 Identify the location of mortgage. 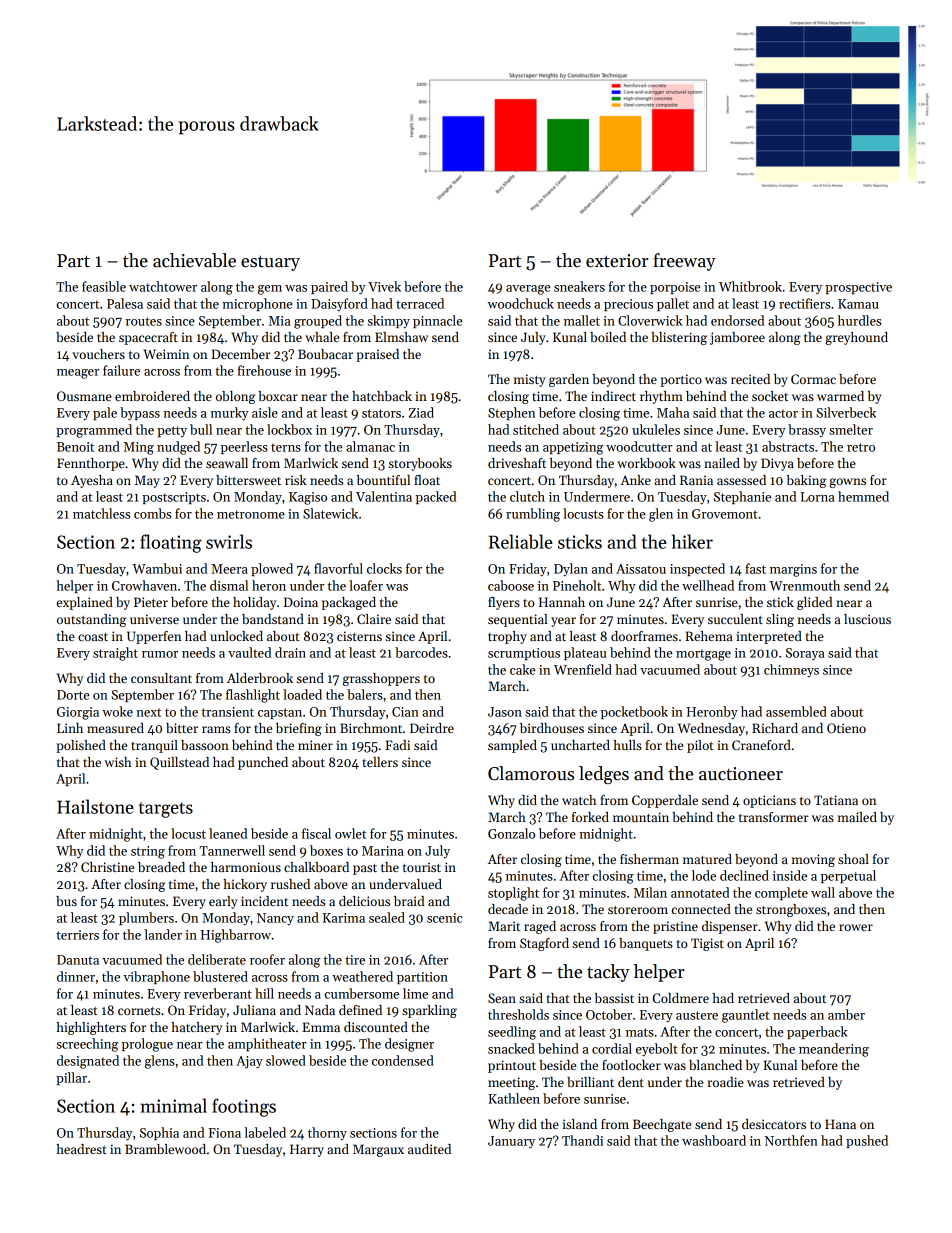
(703, 655).
